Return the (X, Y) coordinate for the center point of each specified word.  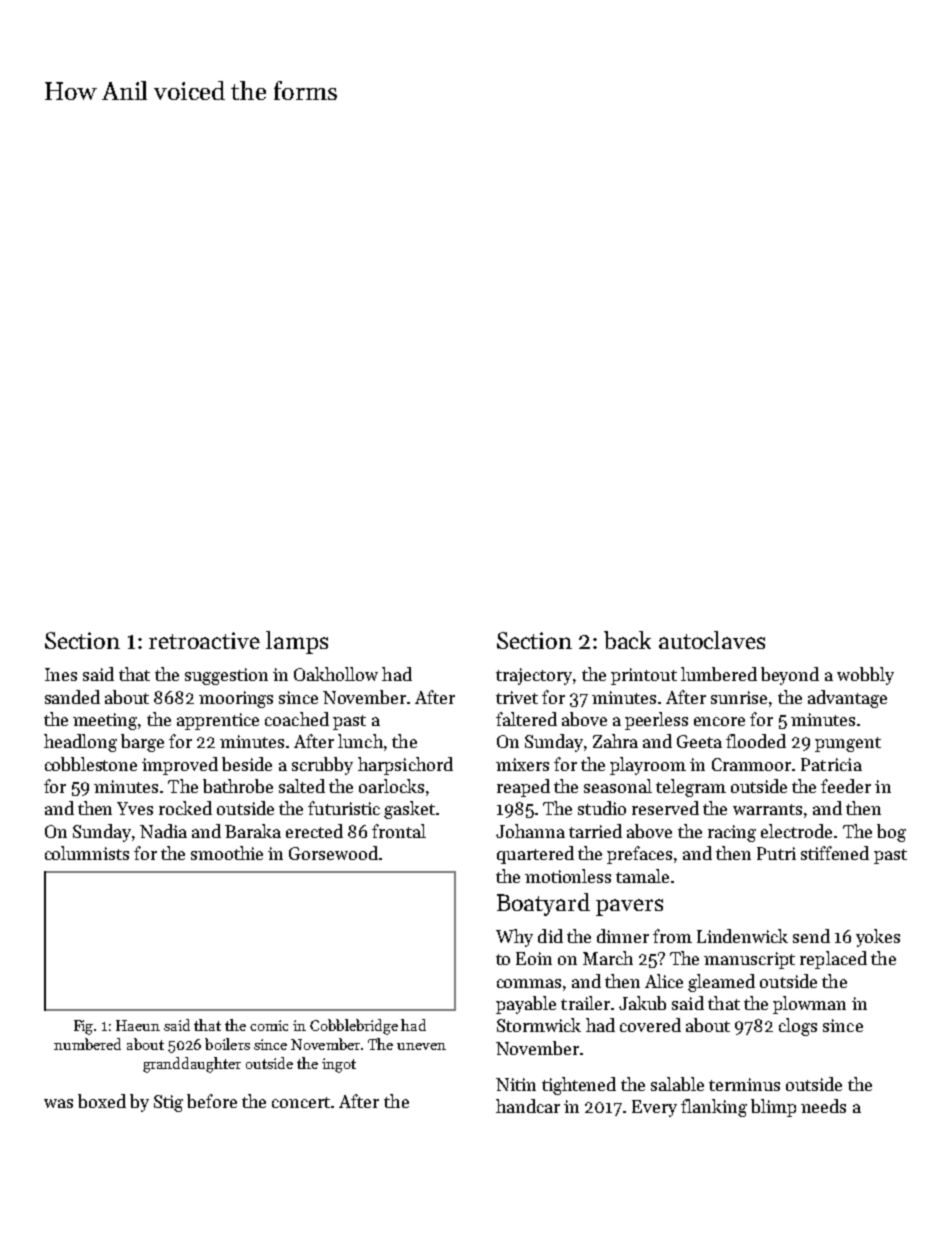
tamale (642, 876)
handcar (528, 1106)
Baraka (253, 831)
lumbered (719, 674)
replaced (833, 960)
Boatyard (543, 904)
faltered (526, 719)
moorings (236, 699)
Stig (168, 1103)
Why (514, 938)
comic (269, 1025)
